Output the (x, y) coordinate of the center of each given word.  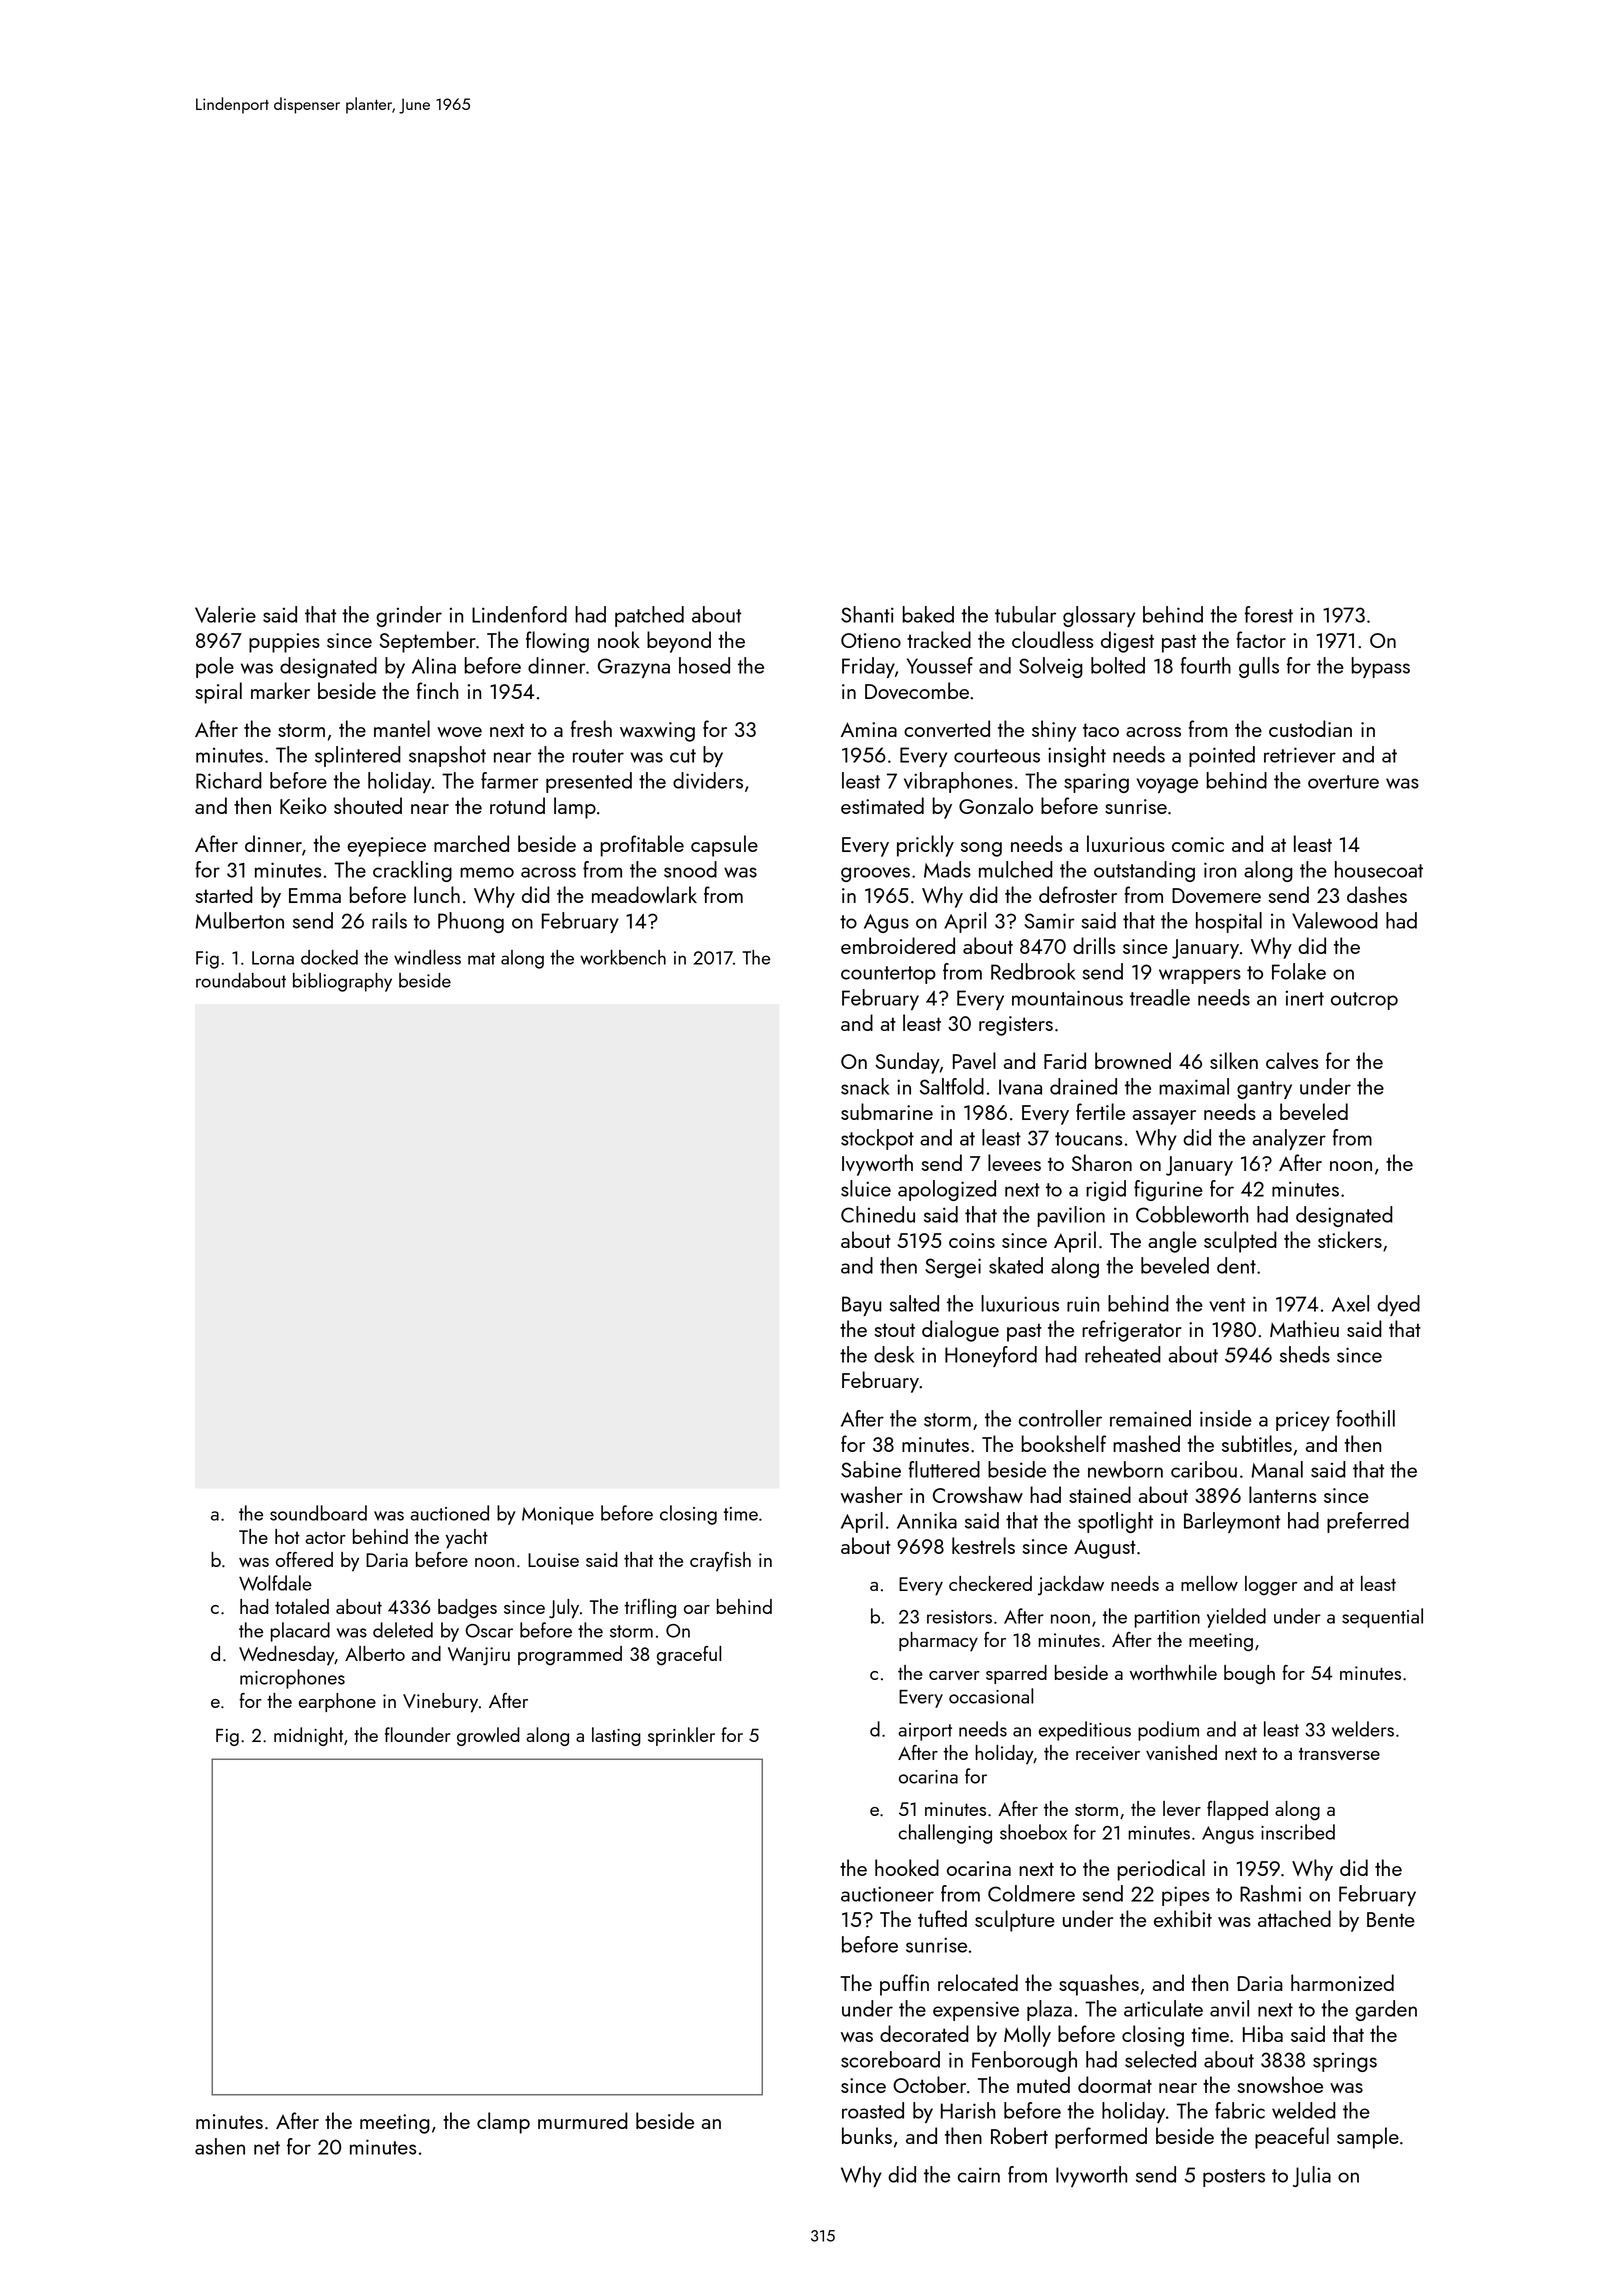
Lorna (273, 958)
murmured (583, 2120)
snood (690, 869)
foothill (1365, 1418)
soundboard (318, 1513)
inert (1305, 998)
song (981, 849)
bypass (1380, 667)
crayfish (720, 1562)
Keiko (303, 805)
